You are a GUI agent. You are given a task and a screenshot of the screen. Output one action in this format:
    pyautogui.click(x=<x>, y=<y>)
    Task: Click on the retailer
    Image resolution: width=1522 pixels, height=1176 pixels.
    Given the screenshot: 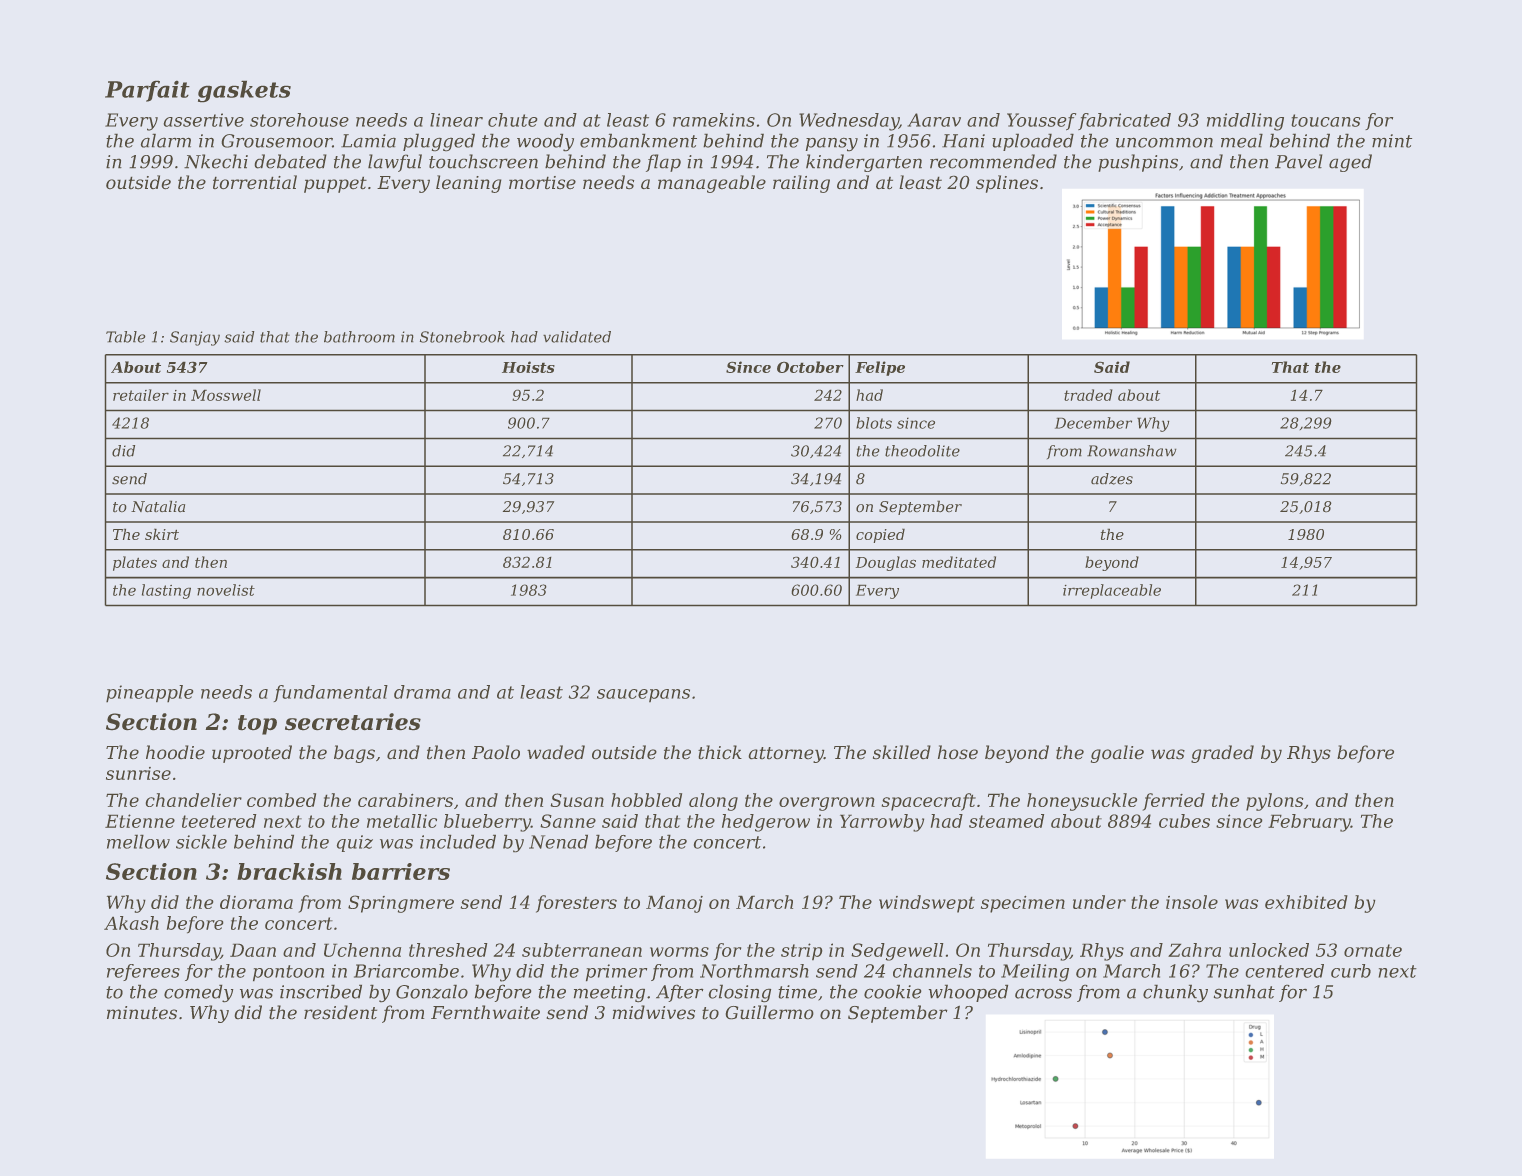 What is the action you would take?
    pyautogui.click(x=141, y=395)
